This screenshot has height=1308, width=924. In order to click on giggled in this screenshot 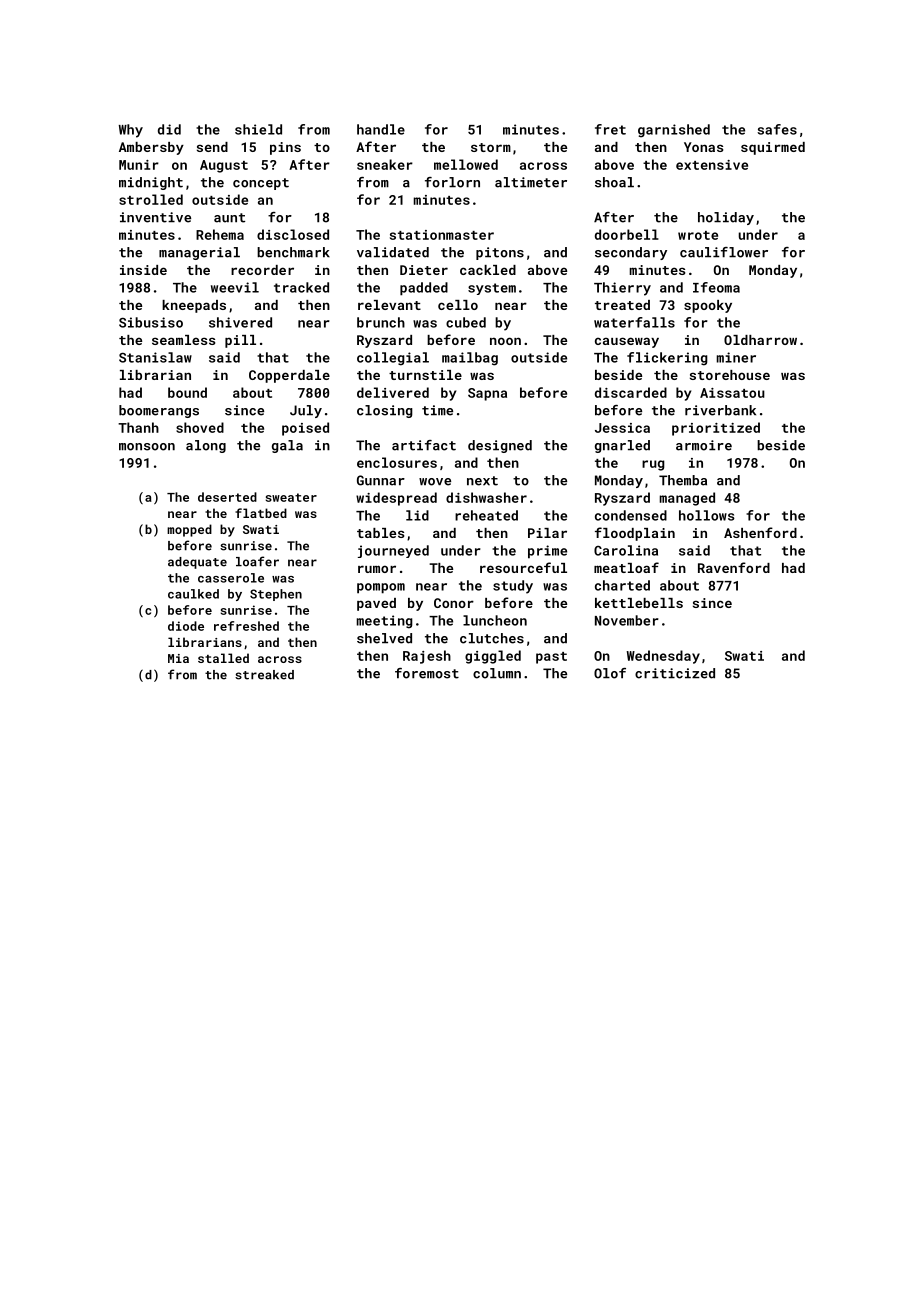, I will do `click(493, 657)`.
